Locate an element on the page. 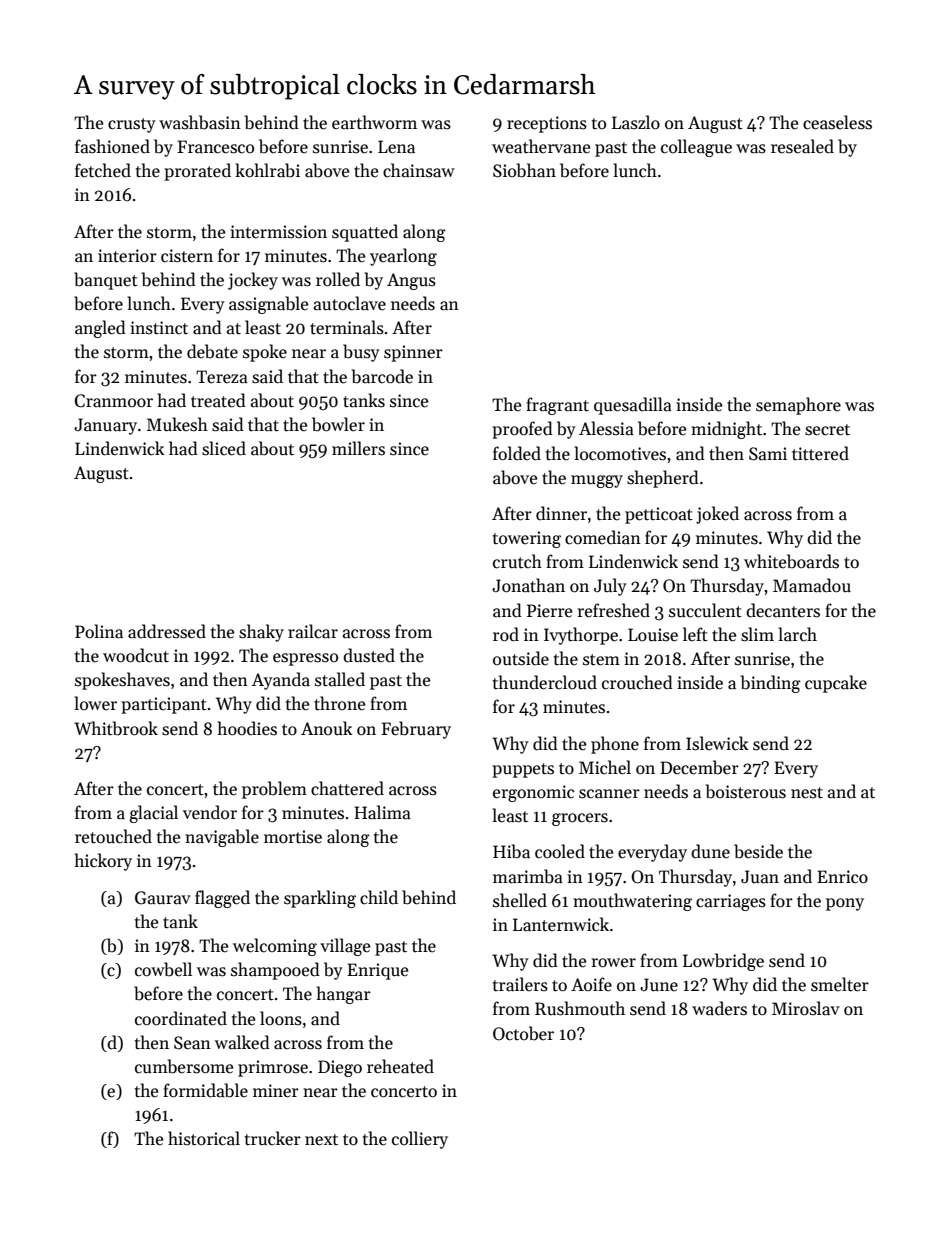 Image resolution: width=952 pixels, height=1233 pixels. Polina is located at coordinates (99, 631).
